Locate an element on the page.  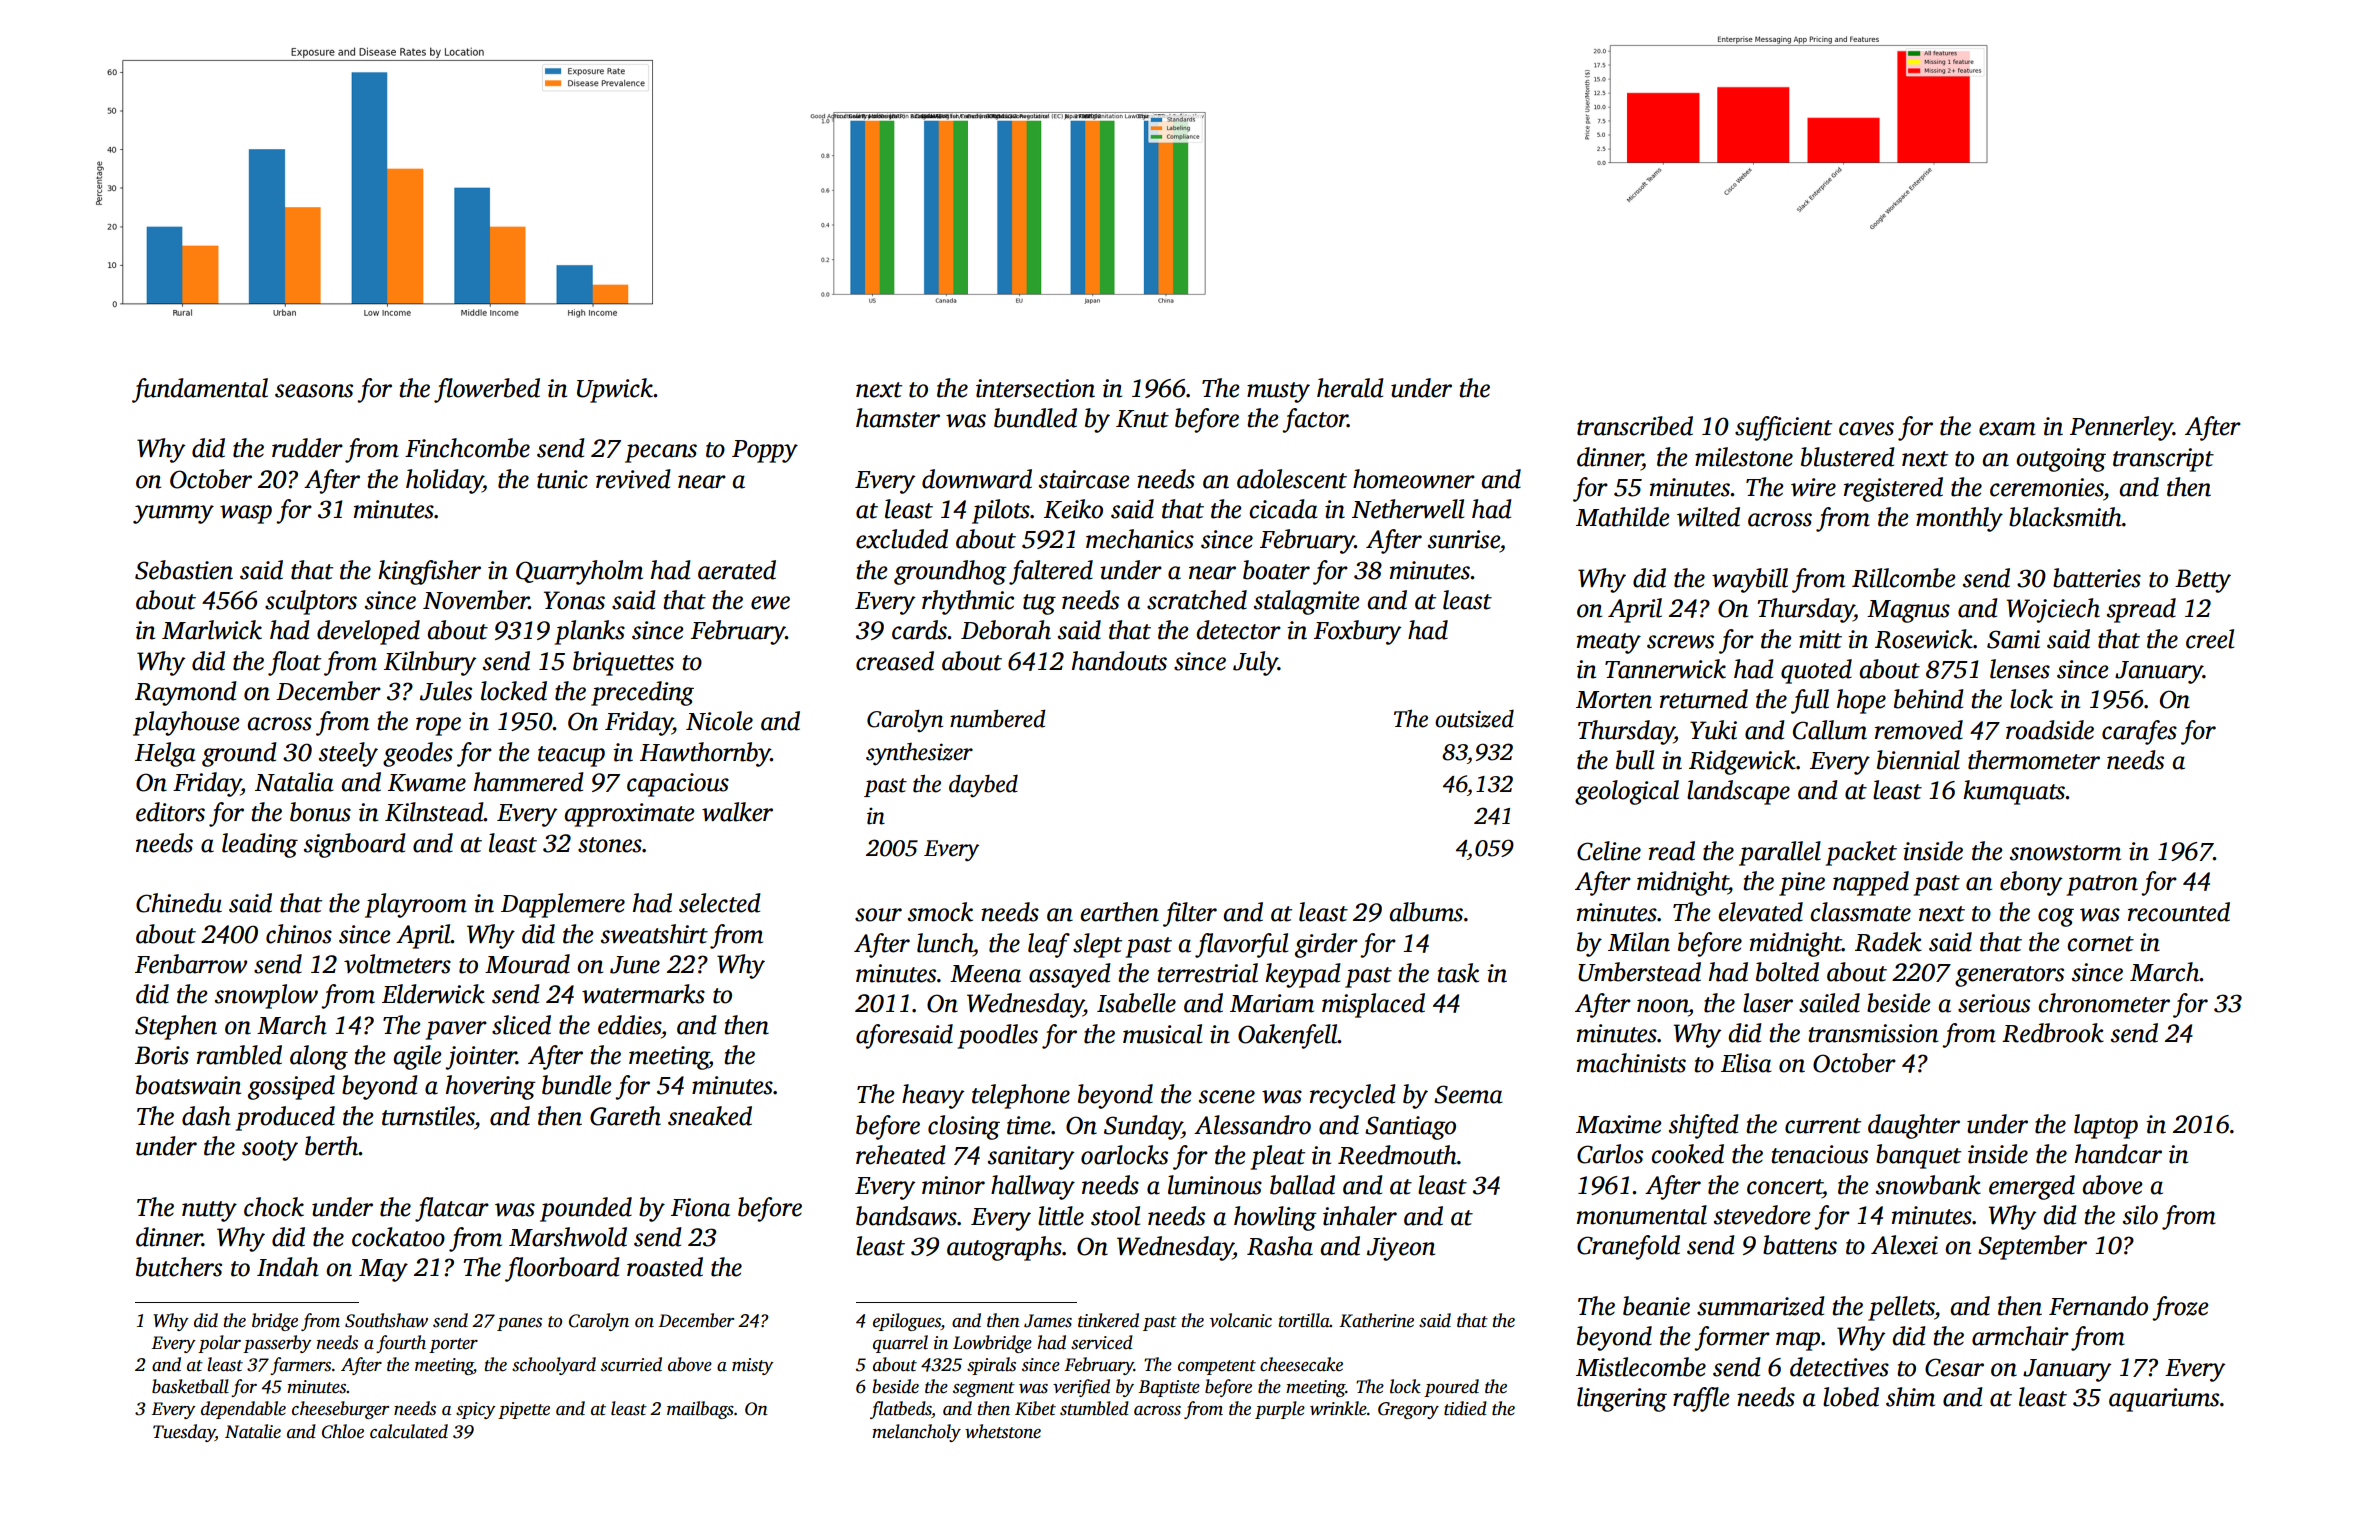
machinists is located at coordinates (1631, 1063).
